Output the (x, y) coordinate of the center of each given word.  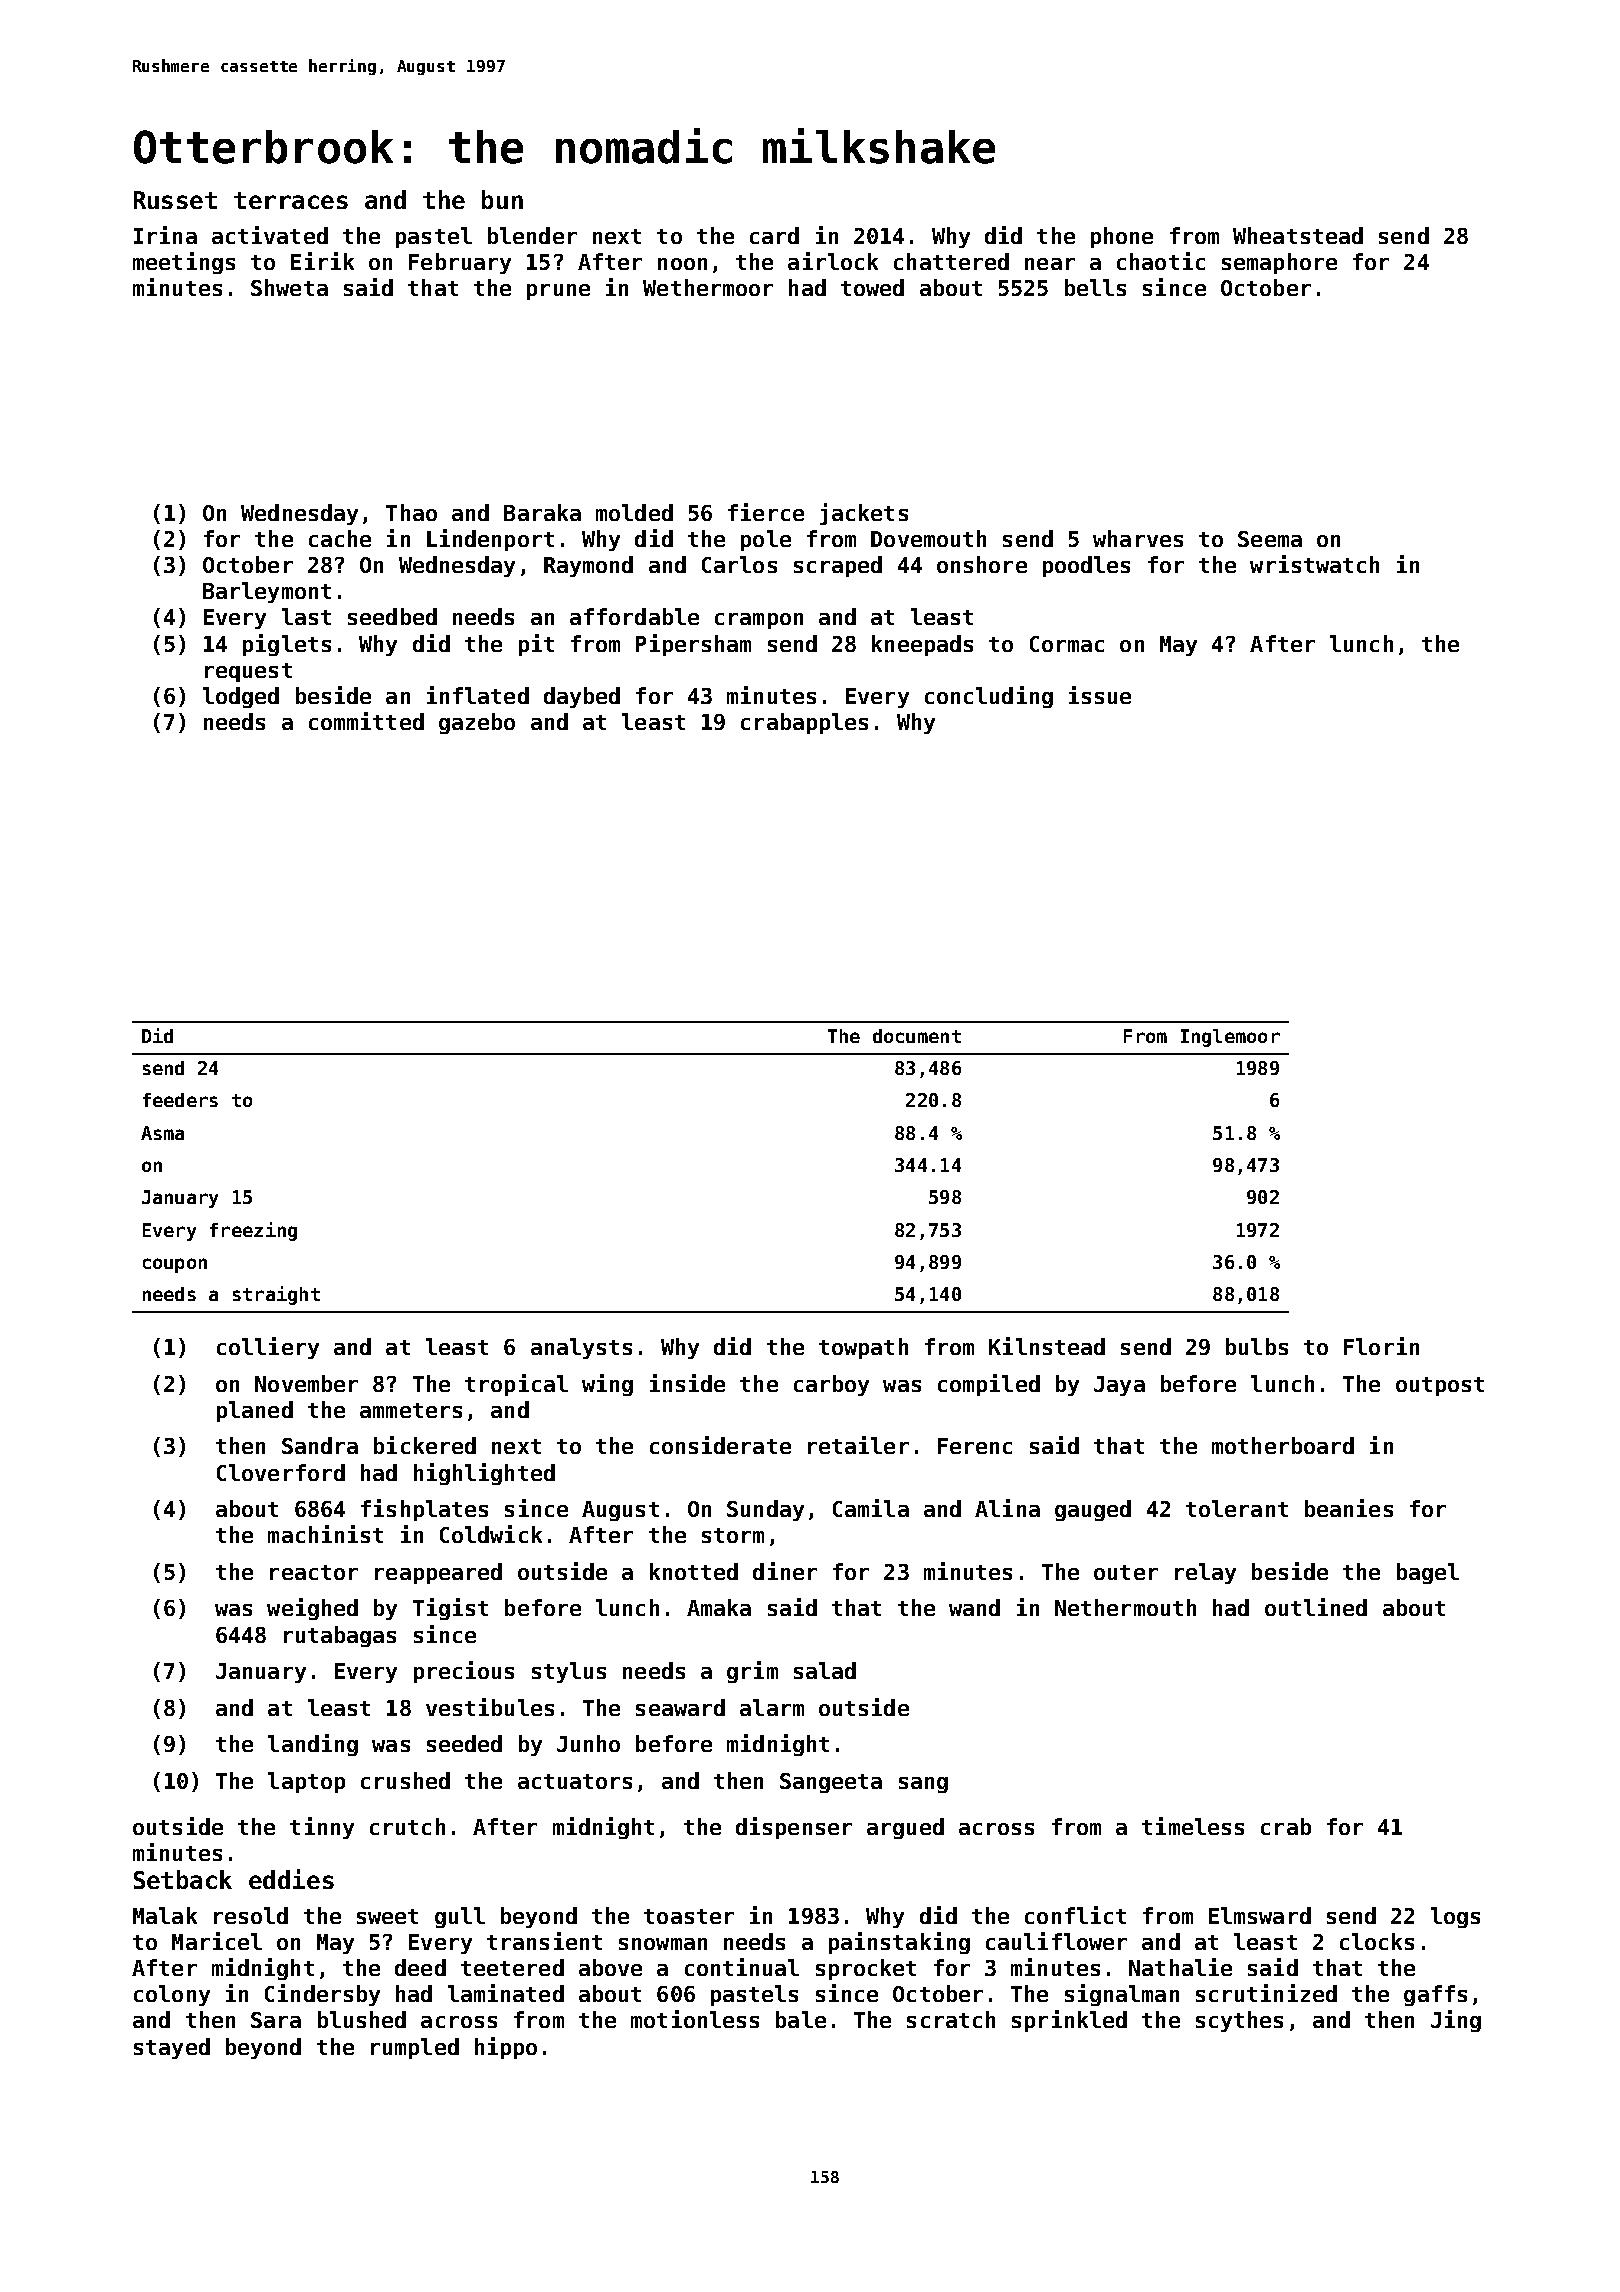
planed (255, 1411)
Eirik (322, 261)
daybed (582, 697)
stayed (172, 2048)
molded (634, 512)
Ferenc (975, 1446)
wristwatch (1314, 564)
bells (1095, 287)
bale (801, 2019)
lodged (241, 697)
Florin (1381, 1346)
